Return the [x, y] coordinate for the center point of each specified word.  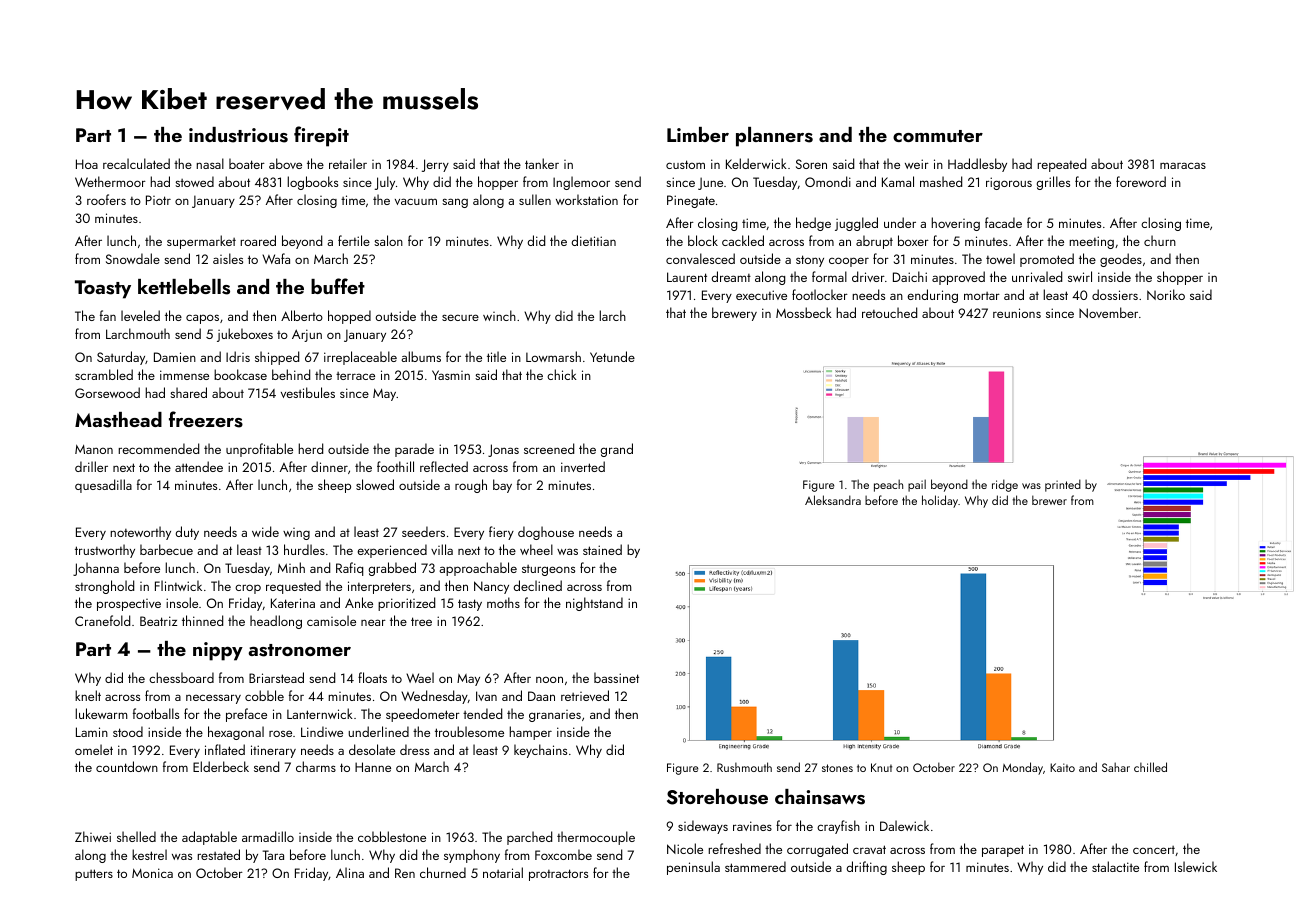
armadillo [268, 836]
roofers [106, 199]
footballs [156, 713]
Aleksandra [833, 500]
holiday [940, 501]
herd [310, 448]
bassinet [616, 677]
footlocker [820, 294]
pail [917, 485]
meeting [1091, 242]
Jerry [435, 165]
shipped [277, 358]
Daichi [910, 276]
